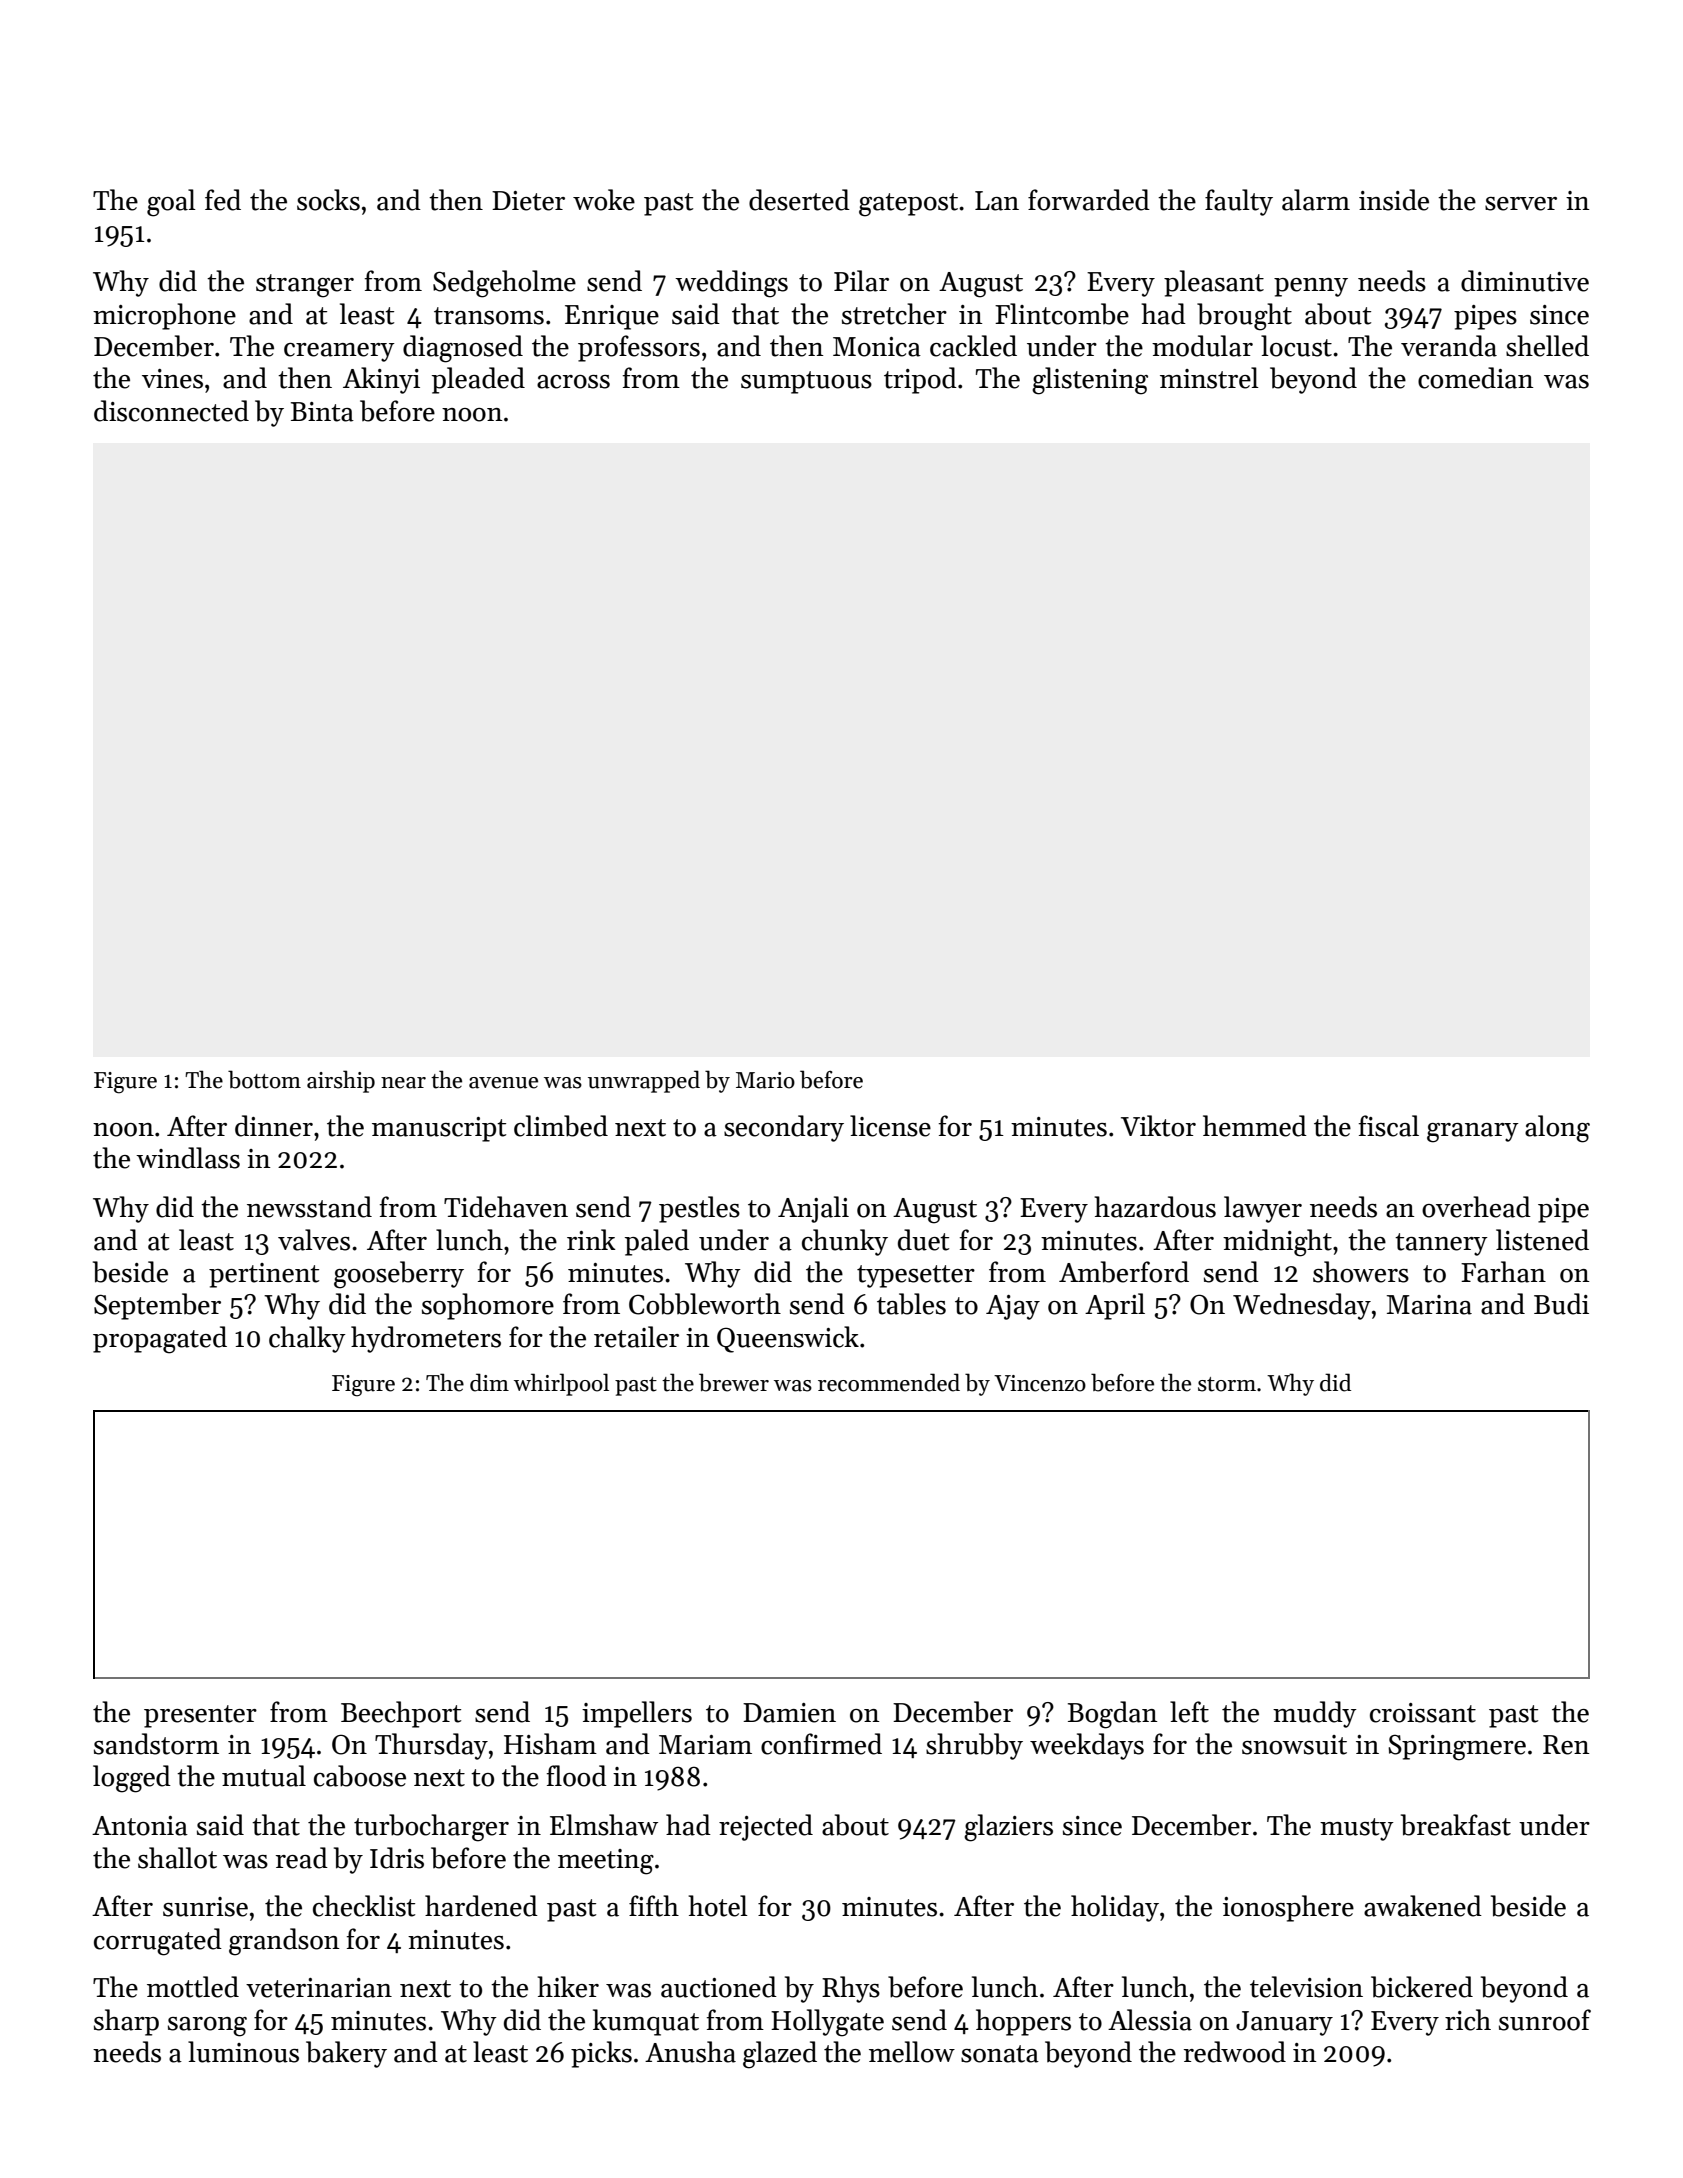 This image has height=2178, width=1683. I want to click on goal, so click(171, 203).
